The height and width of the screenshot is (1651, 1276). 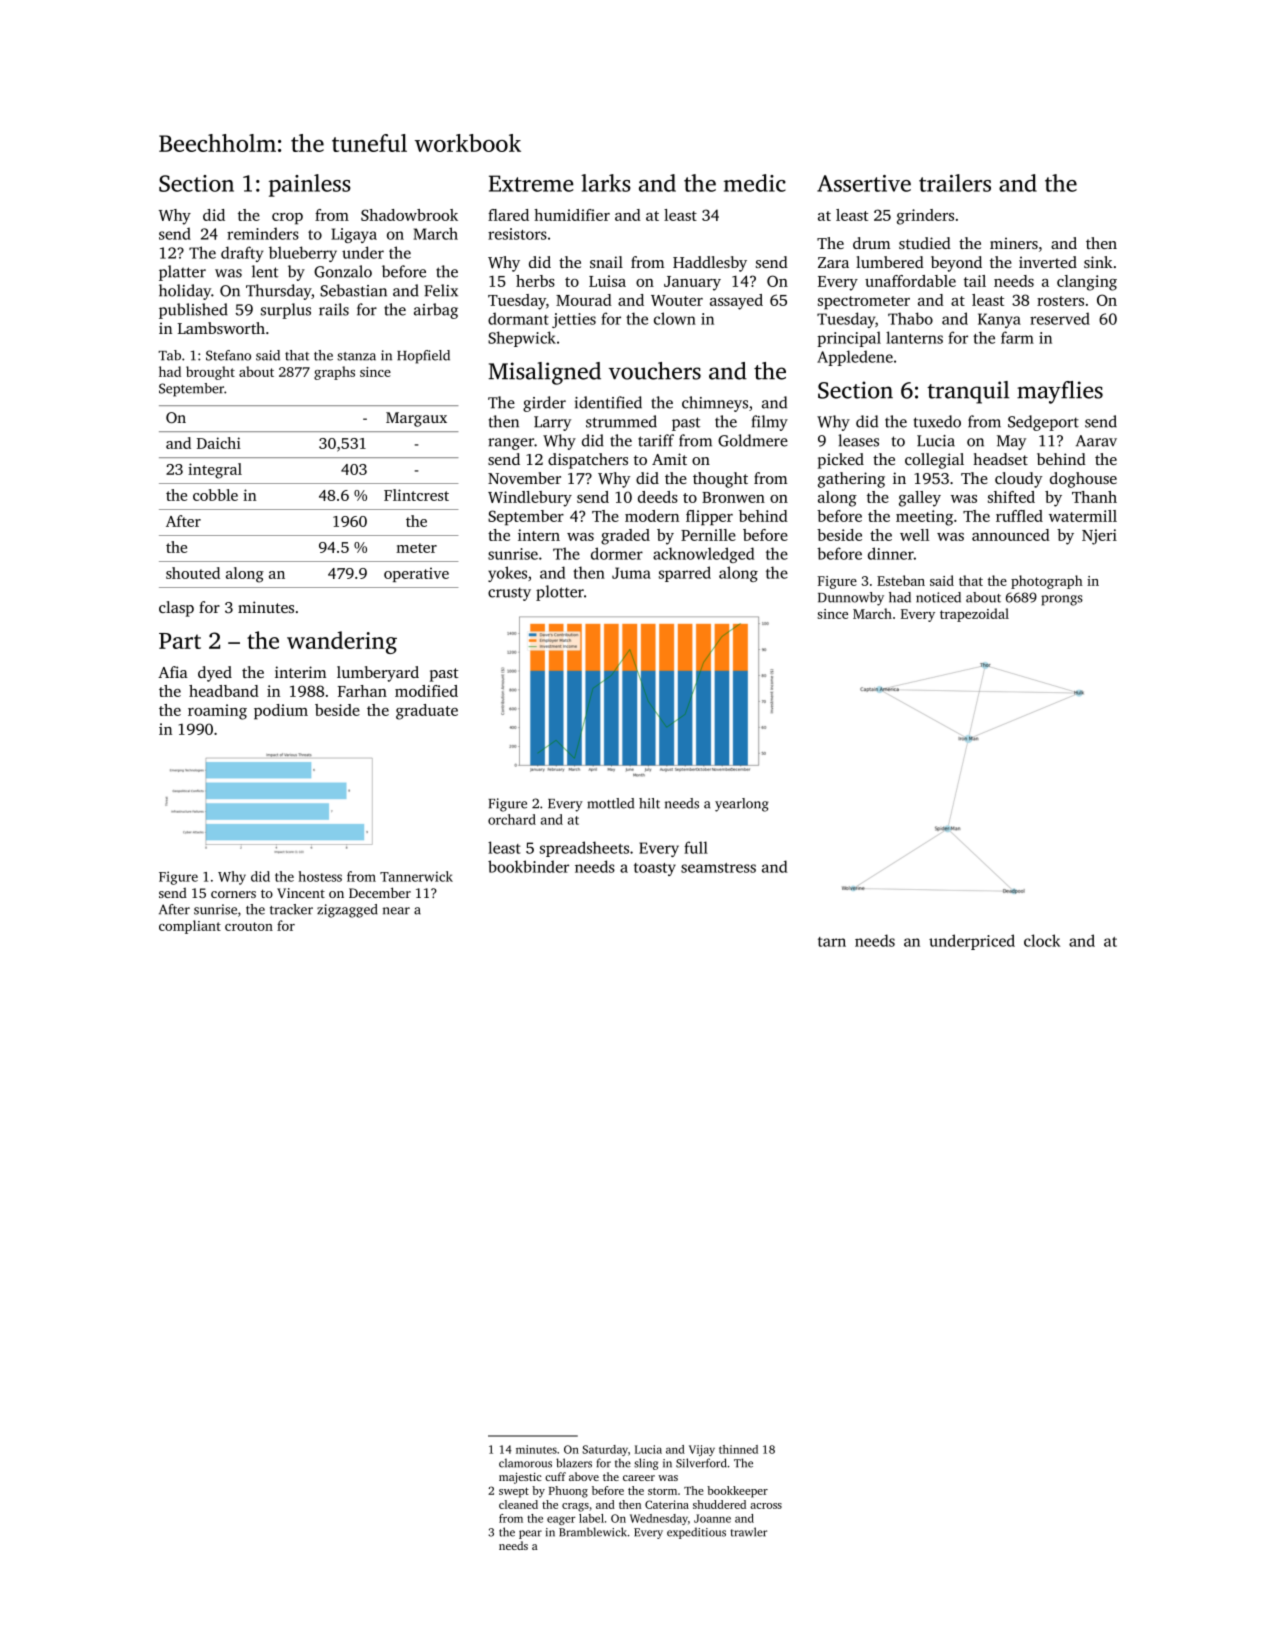 I want to click on platter, so click(x=182, y=273).
